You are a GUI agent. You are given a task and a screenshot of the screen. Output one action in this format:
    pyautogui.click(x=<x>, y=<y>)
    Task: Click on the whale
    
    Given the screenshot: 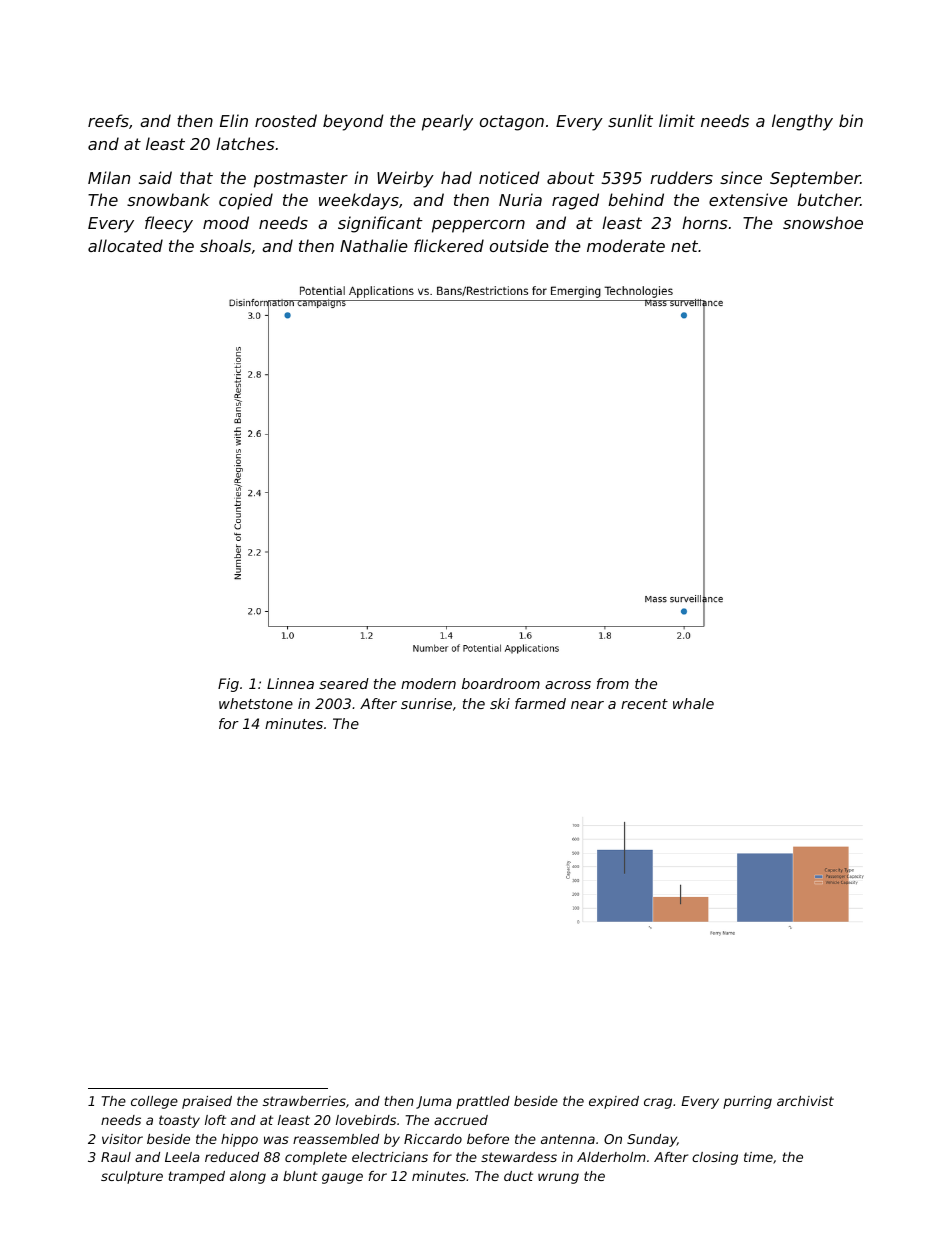 What is the action you would take?
    pyautogui.click(x=693, y=703)
